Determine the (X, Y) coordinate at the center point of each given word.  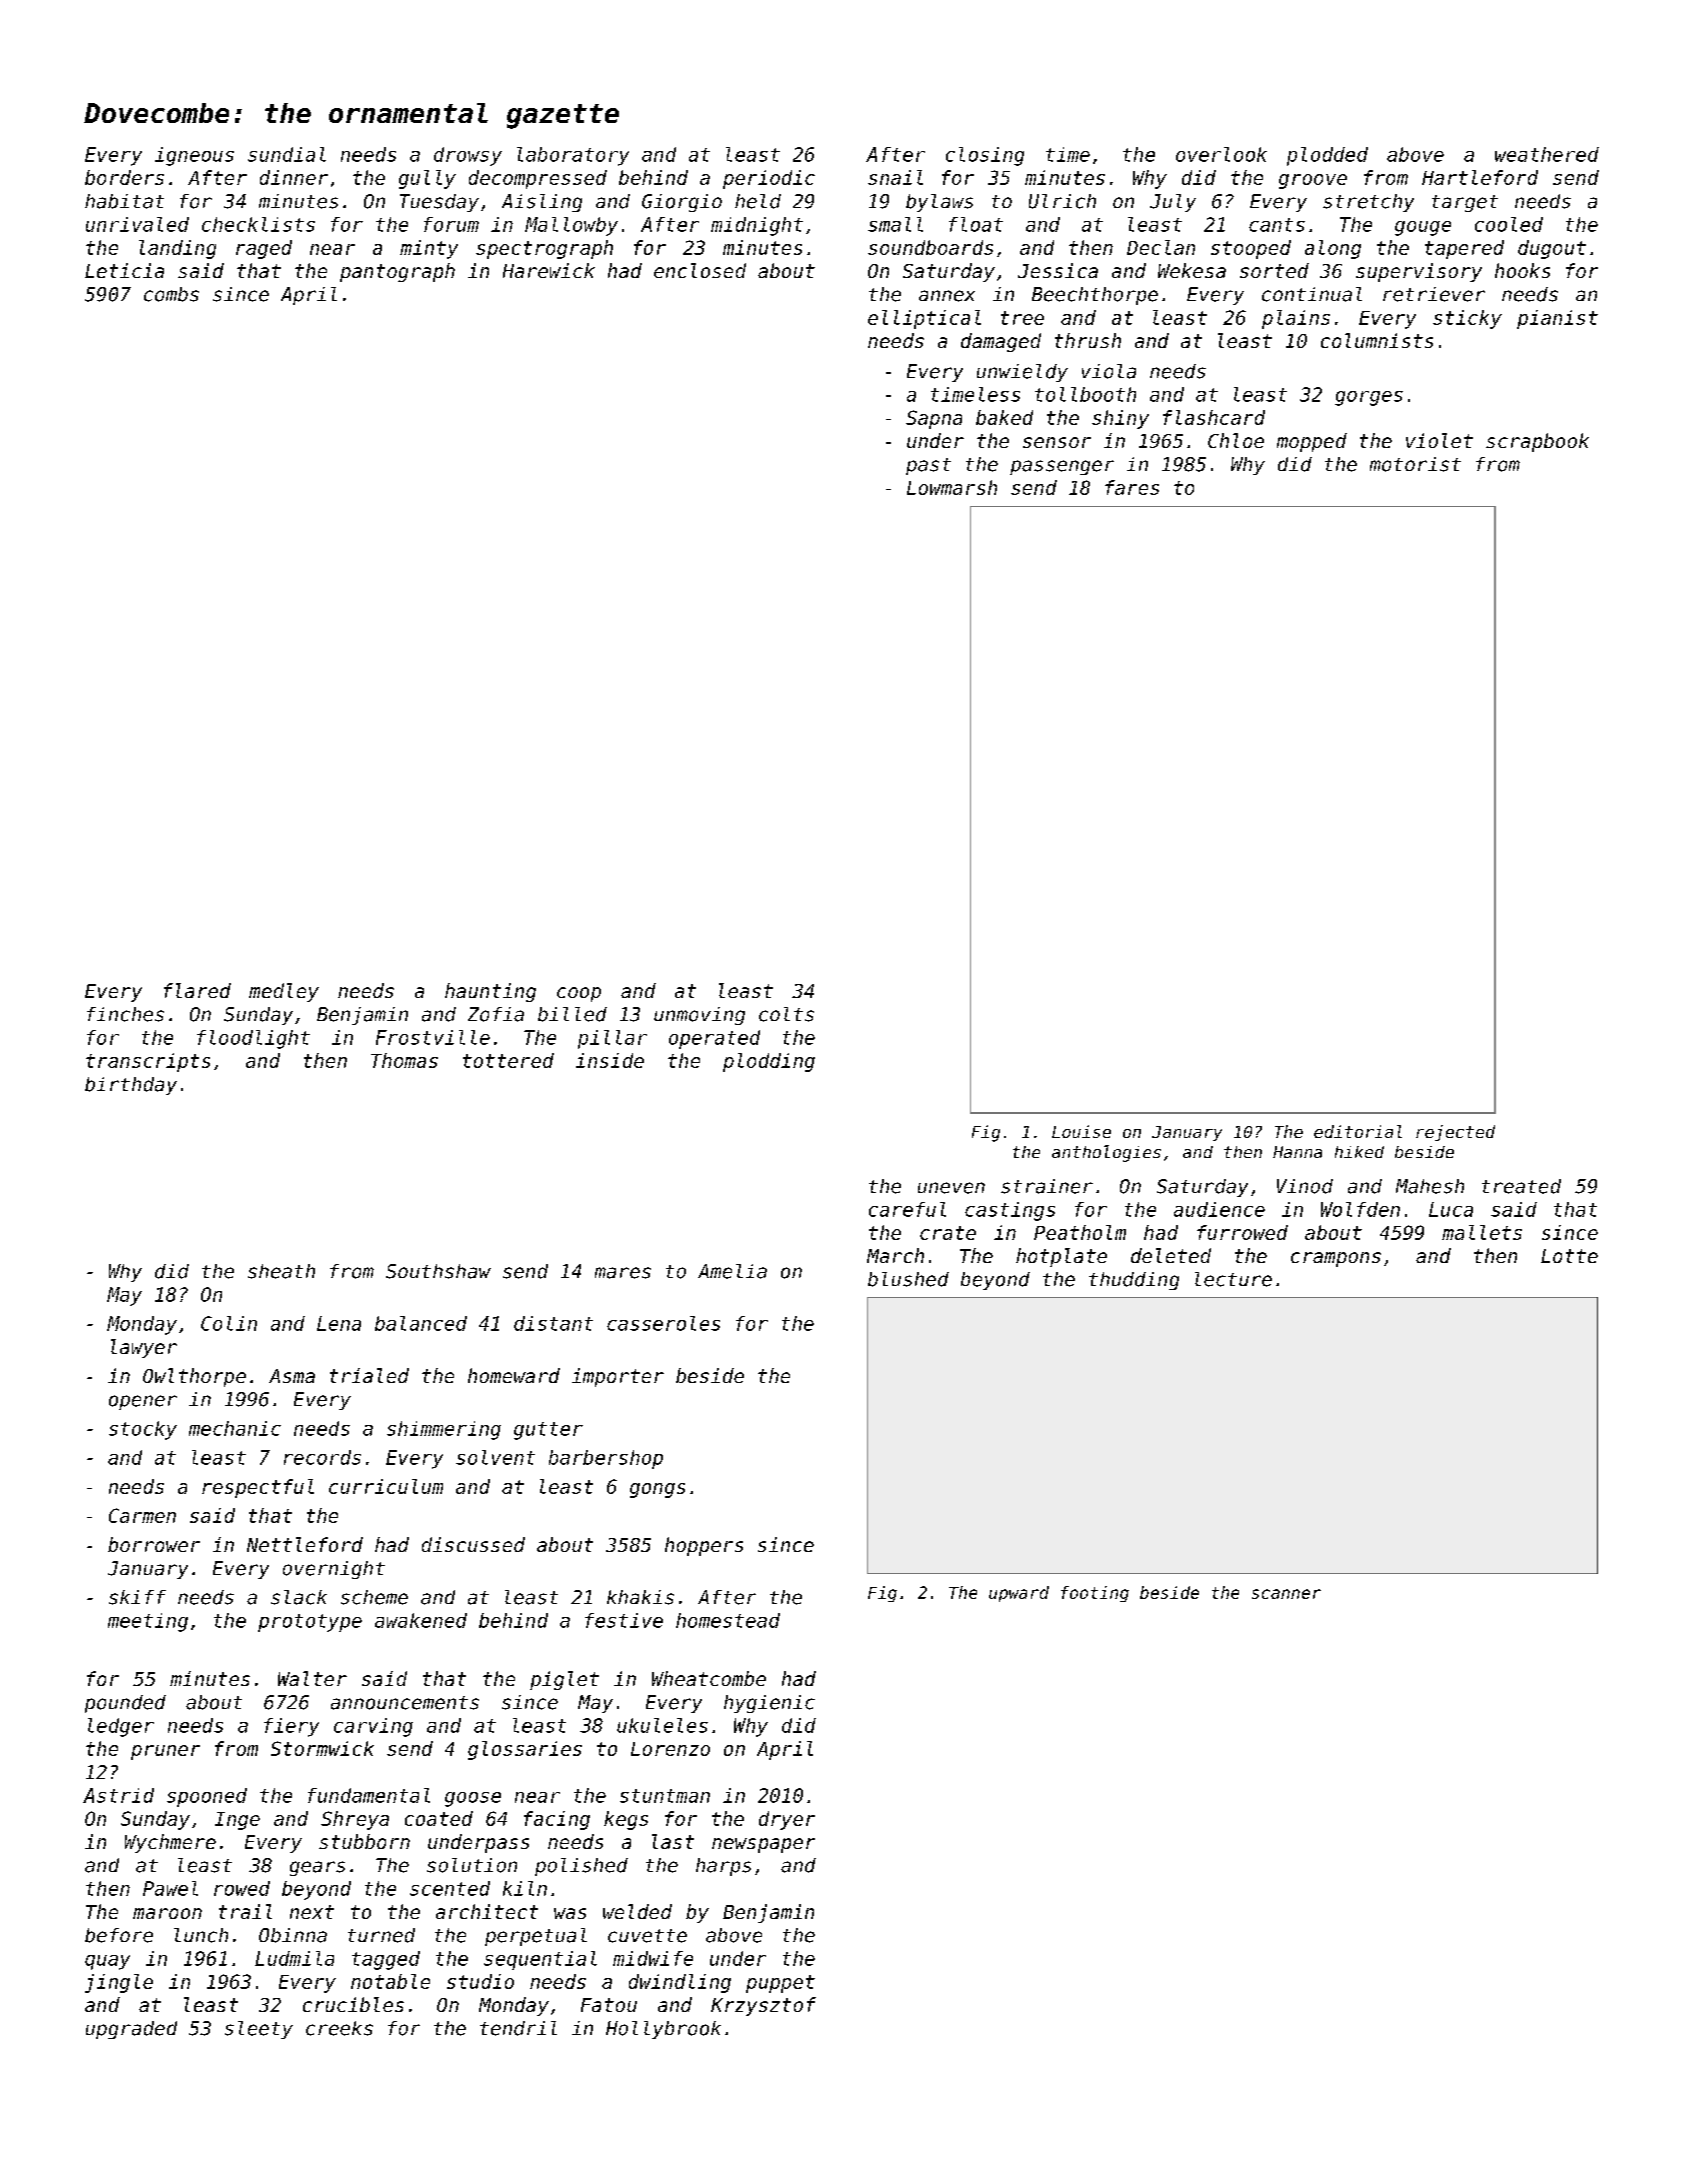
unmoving (699, 1016)
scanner (1286, 1594)
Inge (237, 1821)
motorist (1415, 464)
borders (124, 177)
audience (1219, 1209)
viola (1109, 371)
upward (1019, 1594)
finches (125, 1014)
